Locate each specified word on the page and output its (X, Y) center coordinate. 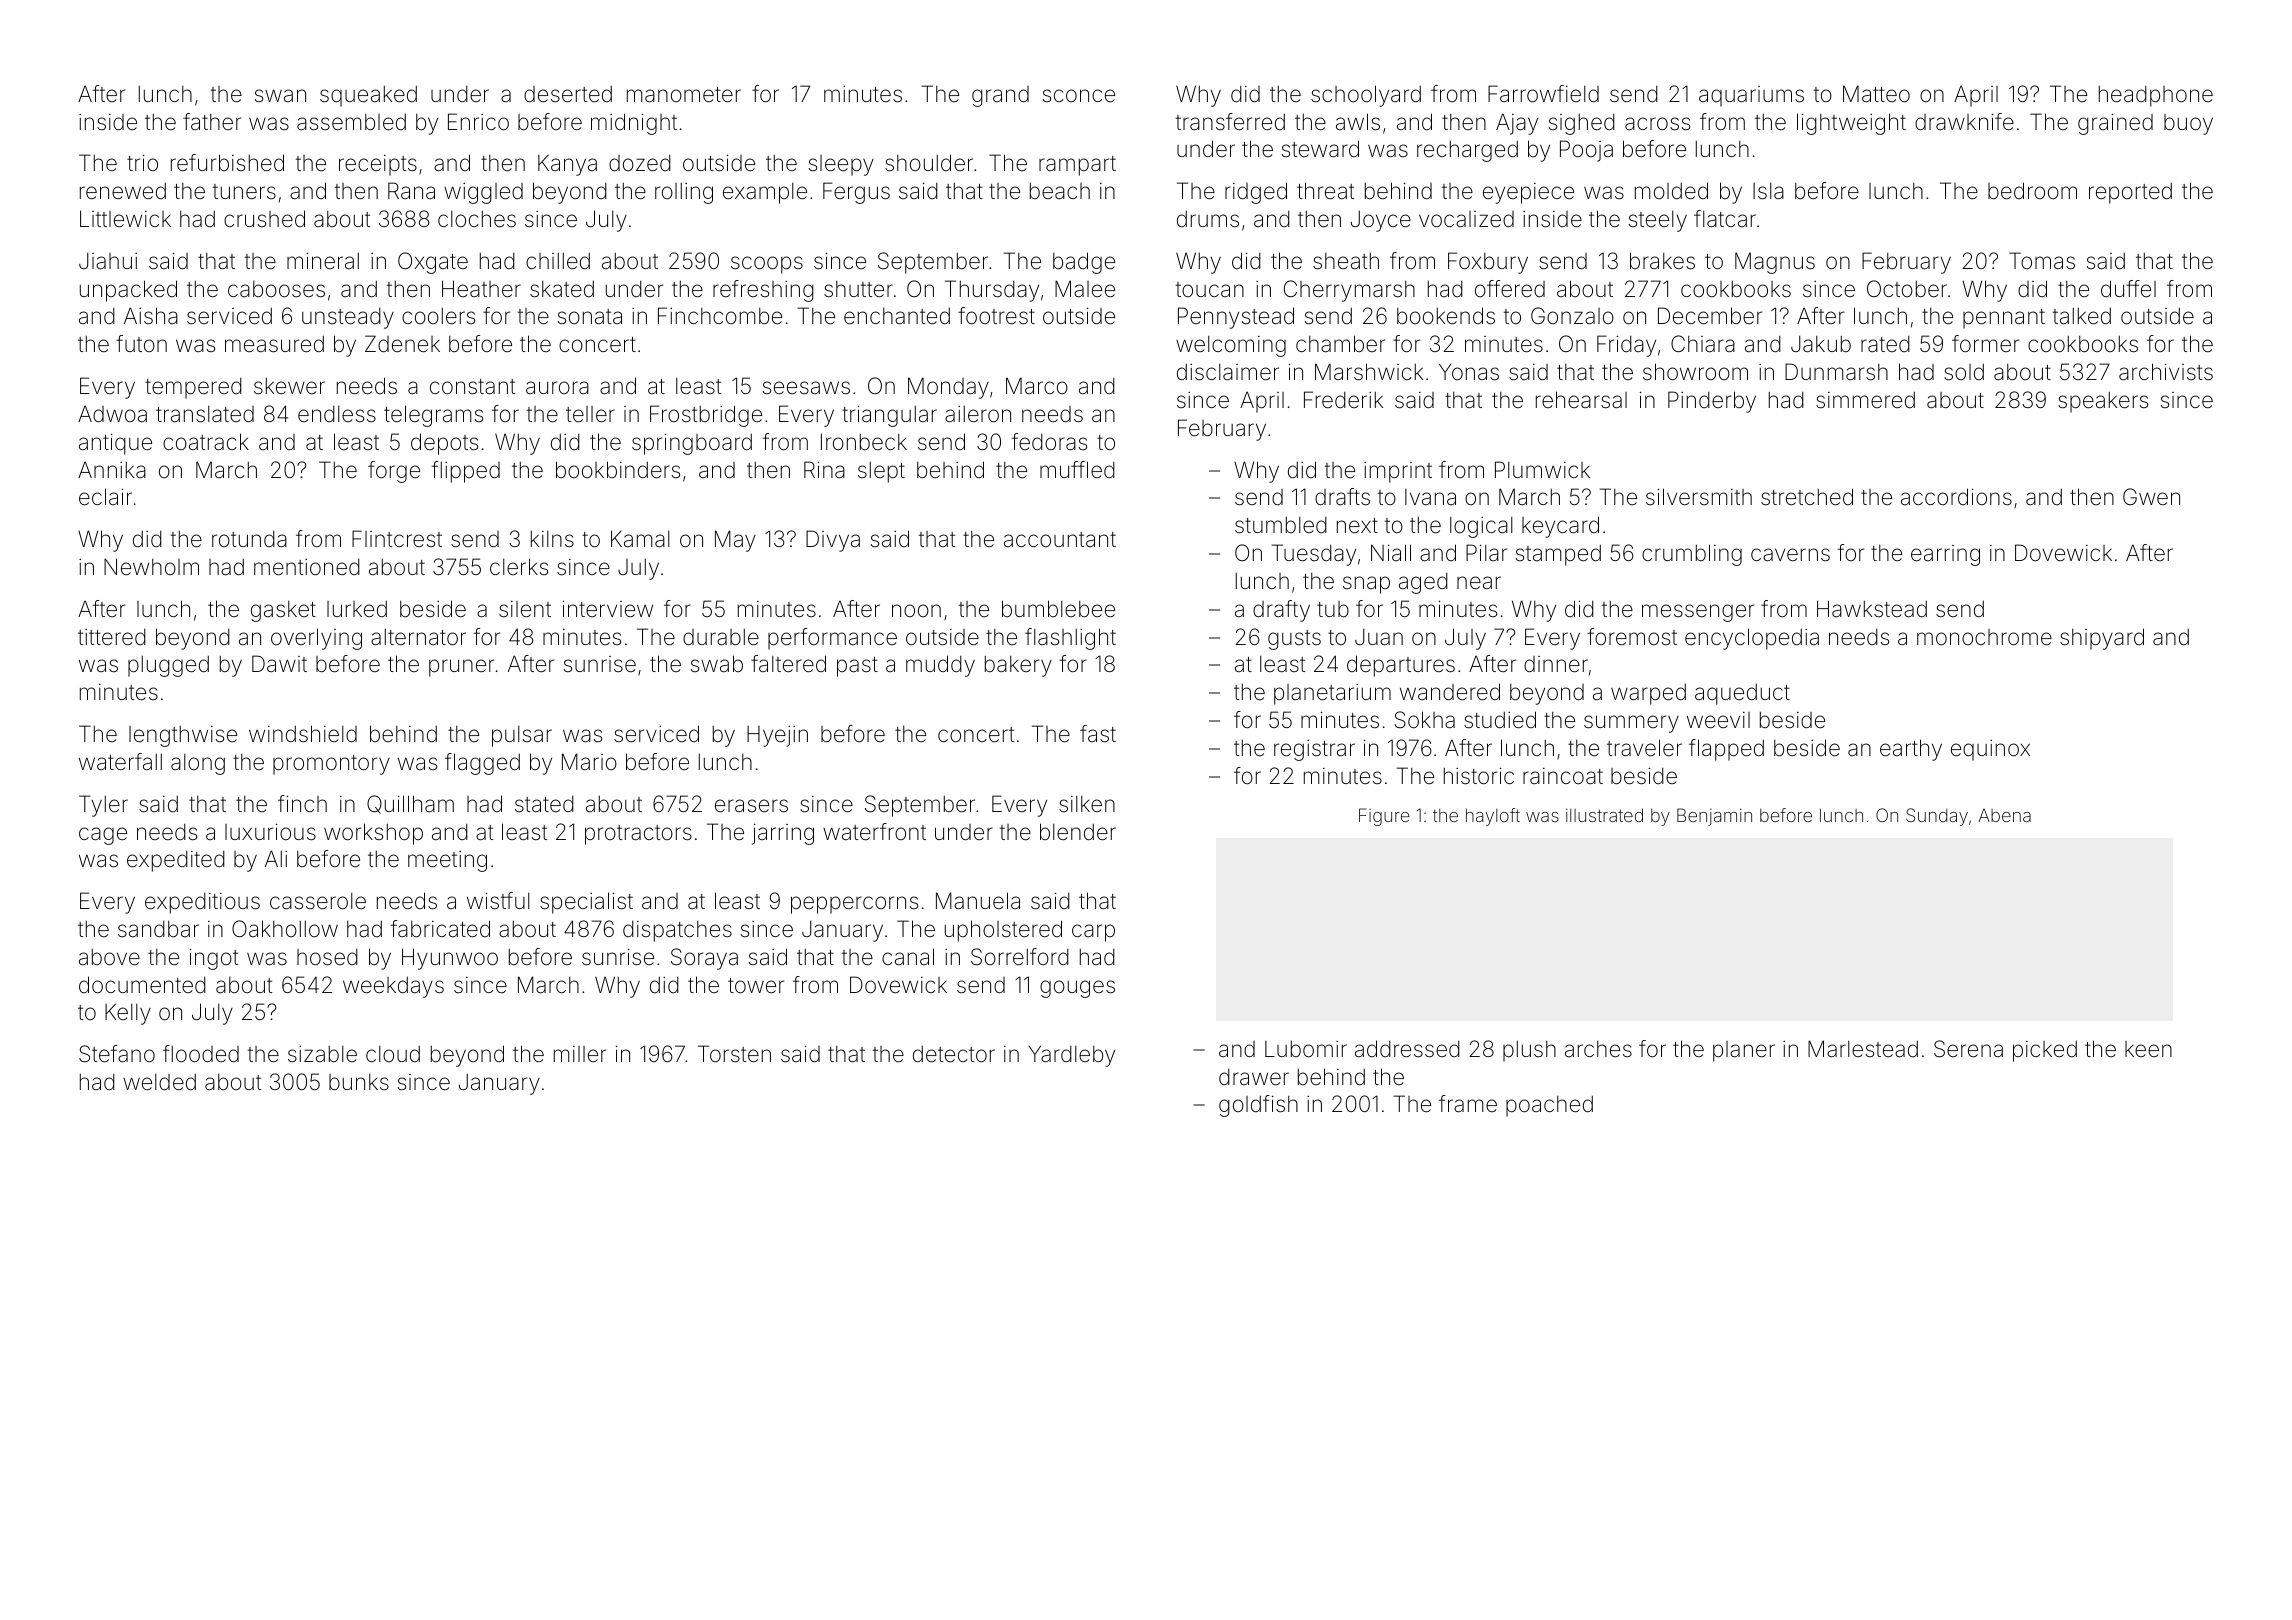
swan (280, 96)
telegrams (433, 416)
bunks (359, 1082)
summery (1631, 724)
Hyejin (777, 736)
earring (1945, 555)
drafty (1281, 611)
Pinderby (1712, 402)
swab (717, 664)
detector (954, 1054)
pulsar (522, 736)
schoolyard (1366, 96)
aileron (978, 414)
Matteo (1876, 94)
